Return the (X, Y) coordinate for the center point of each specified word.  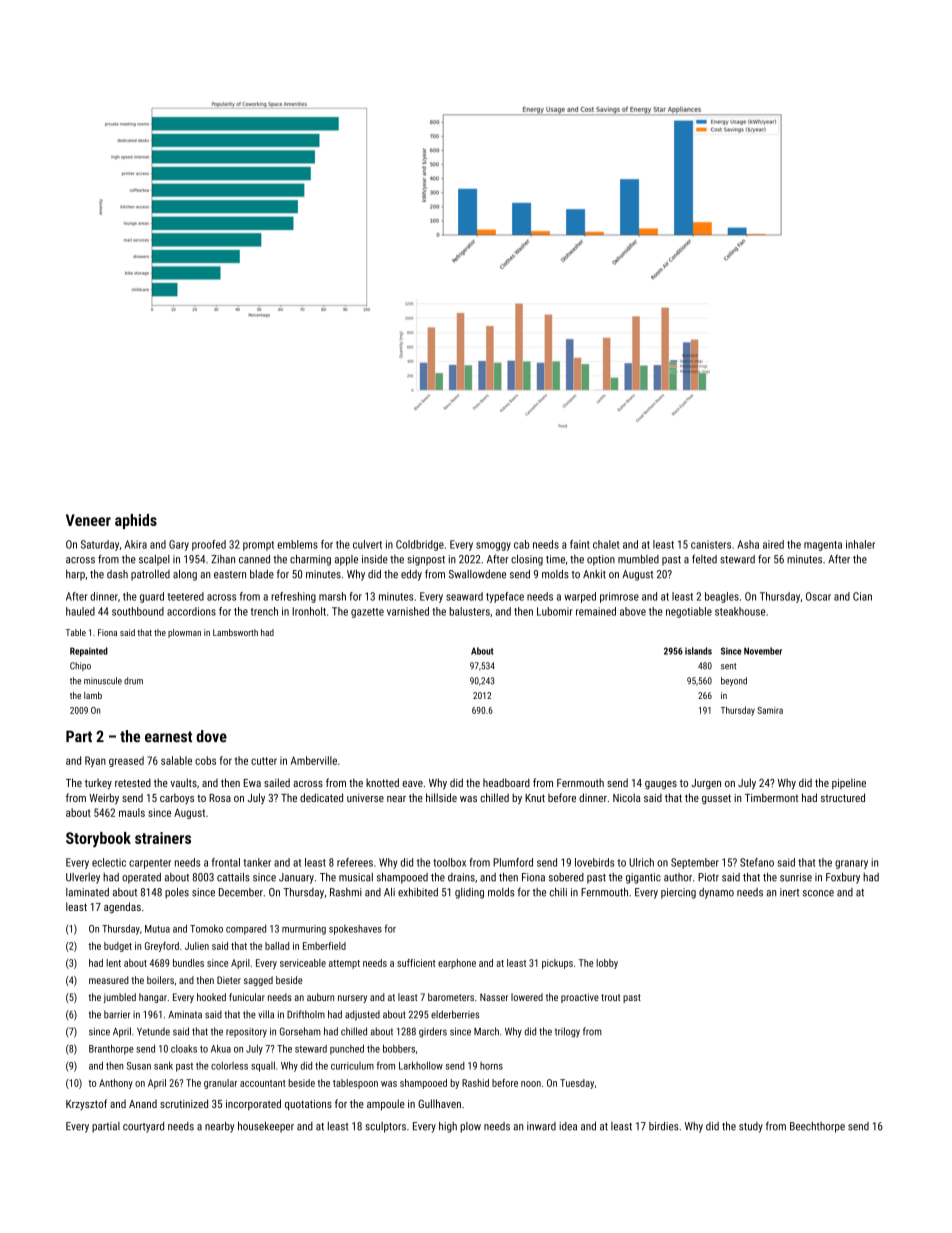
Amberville (314, 760)
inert (789, 892)
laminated (87, 892)
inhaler (860, 544)
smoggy (493, 546)
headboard (506, 782)
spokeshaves (355, 930)
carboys (177, 798)
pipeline (849, 783)
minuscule (103, 681)
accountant (263, 1083)
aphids (136, 521)
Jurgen (706, 784)
